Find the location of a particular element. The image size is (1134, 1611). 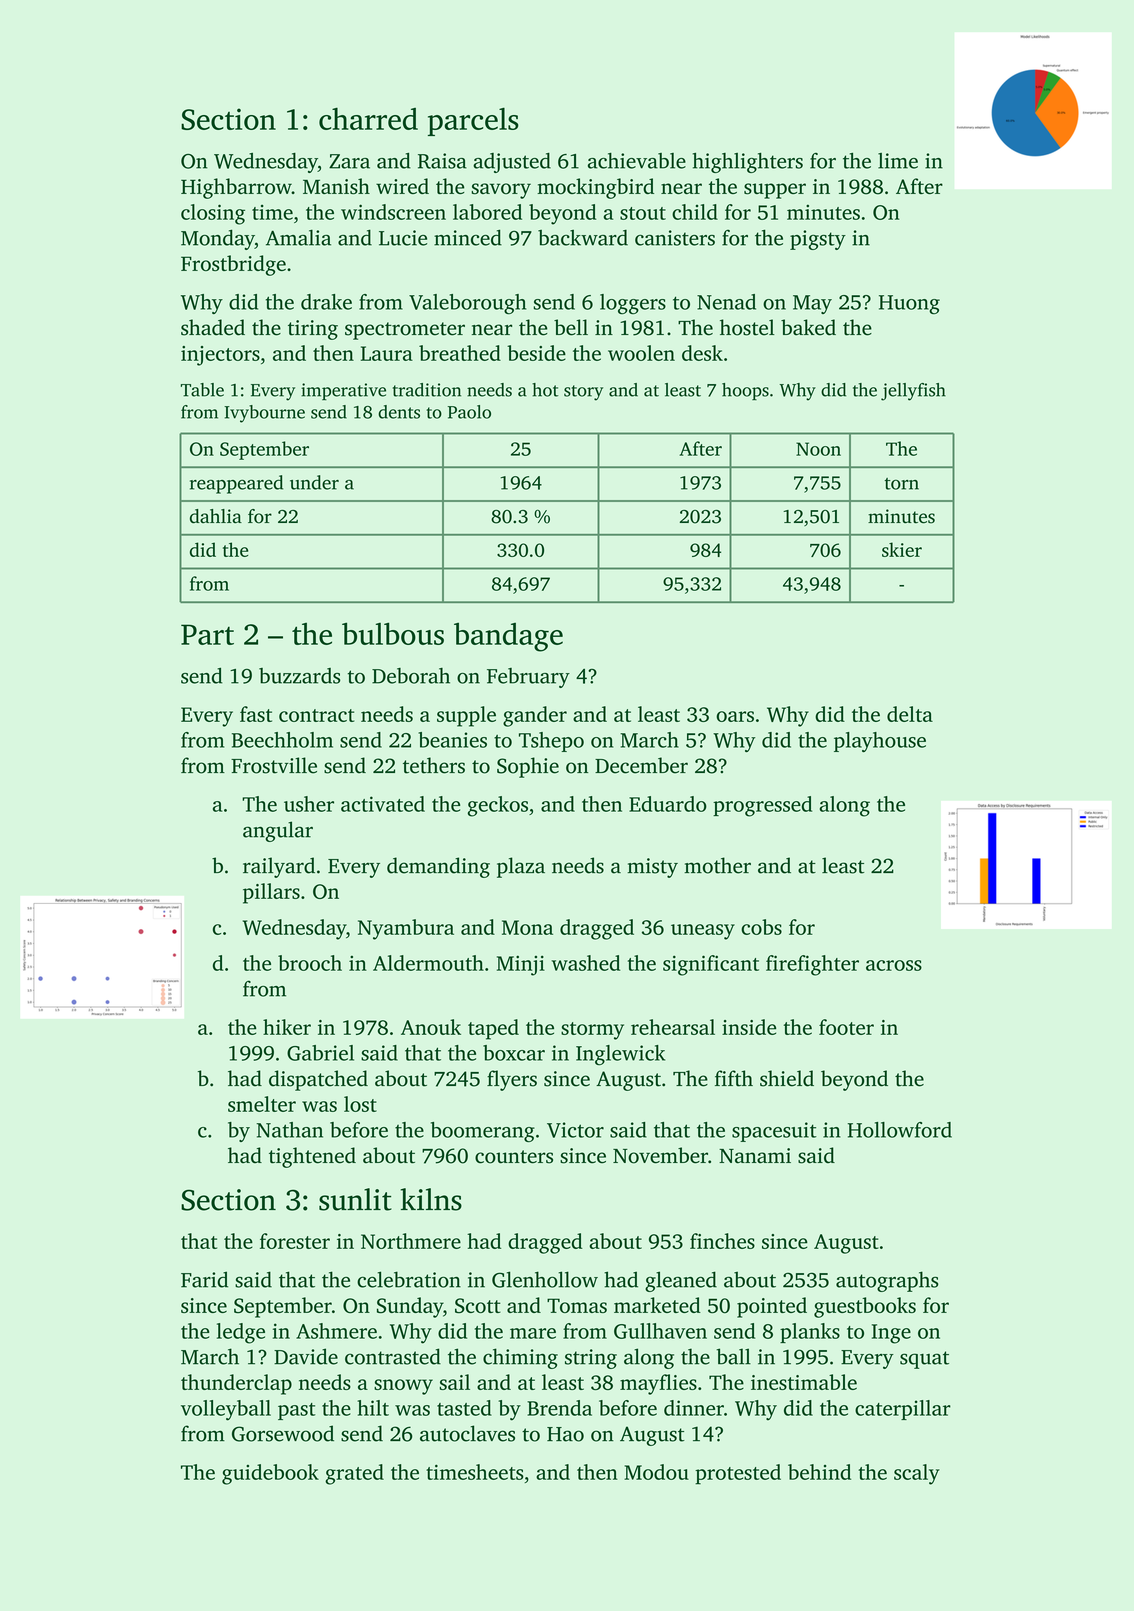

Highbarrow is located at coordinates (236, 188).
